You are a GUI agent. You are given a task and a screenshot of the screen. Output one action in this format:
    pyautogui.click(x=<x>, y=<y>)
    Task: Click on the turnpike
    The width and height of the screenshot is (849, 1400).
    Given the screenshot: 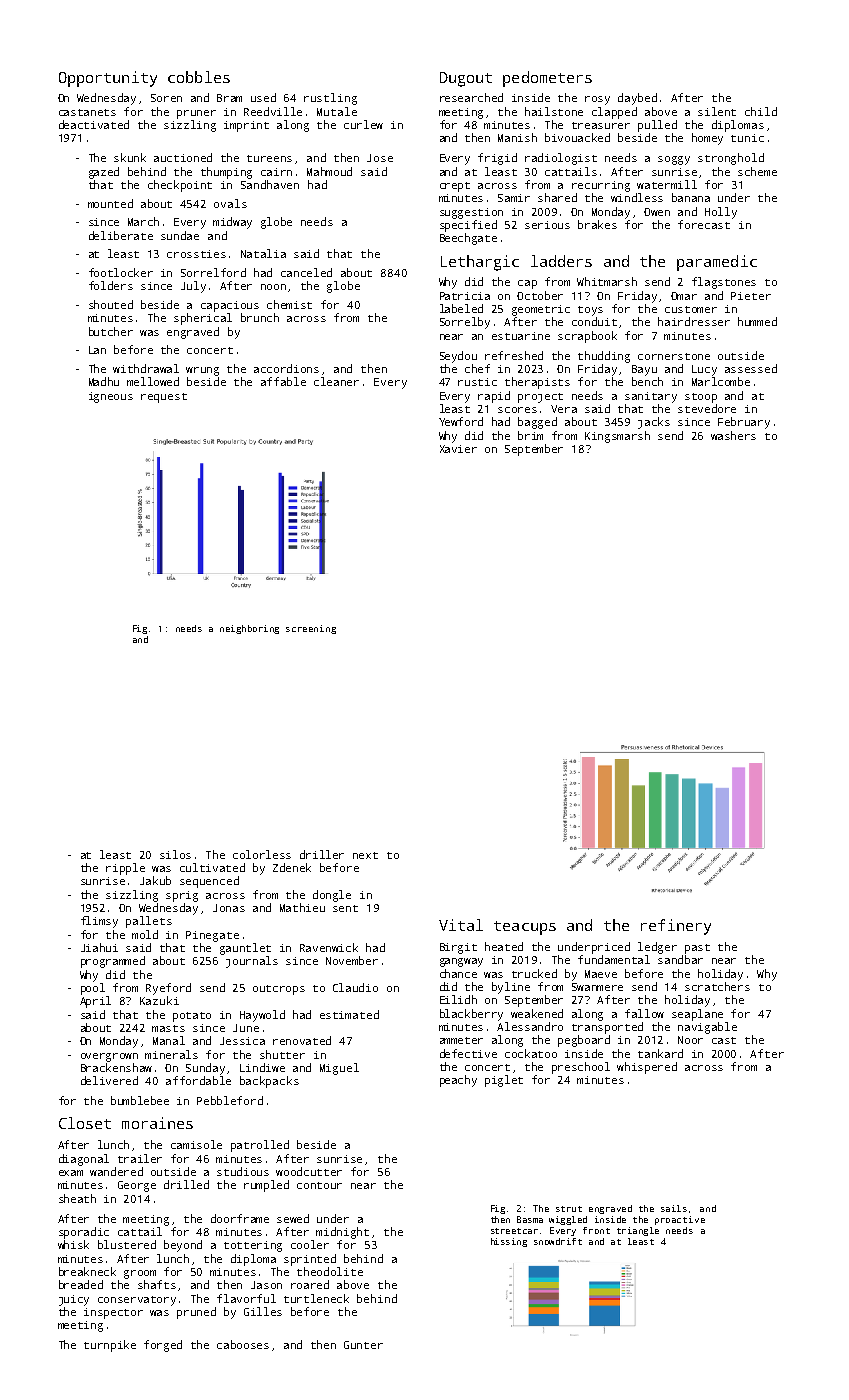 What is the action you would take?
    pyautogui.click(x=110, y=1346)
